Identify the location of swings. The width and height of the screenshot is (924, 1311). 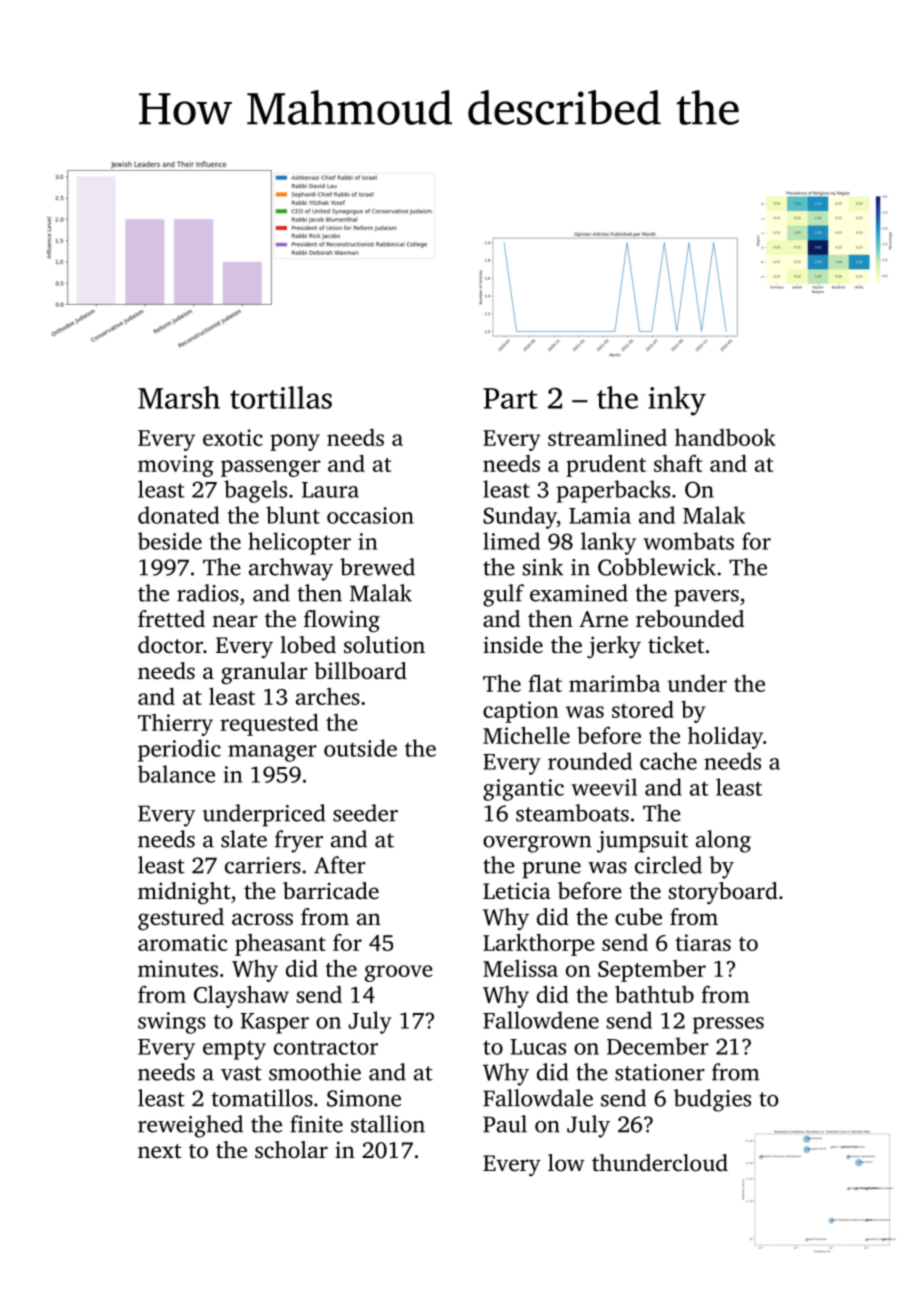
(172, 1023).
